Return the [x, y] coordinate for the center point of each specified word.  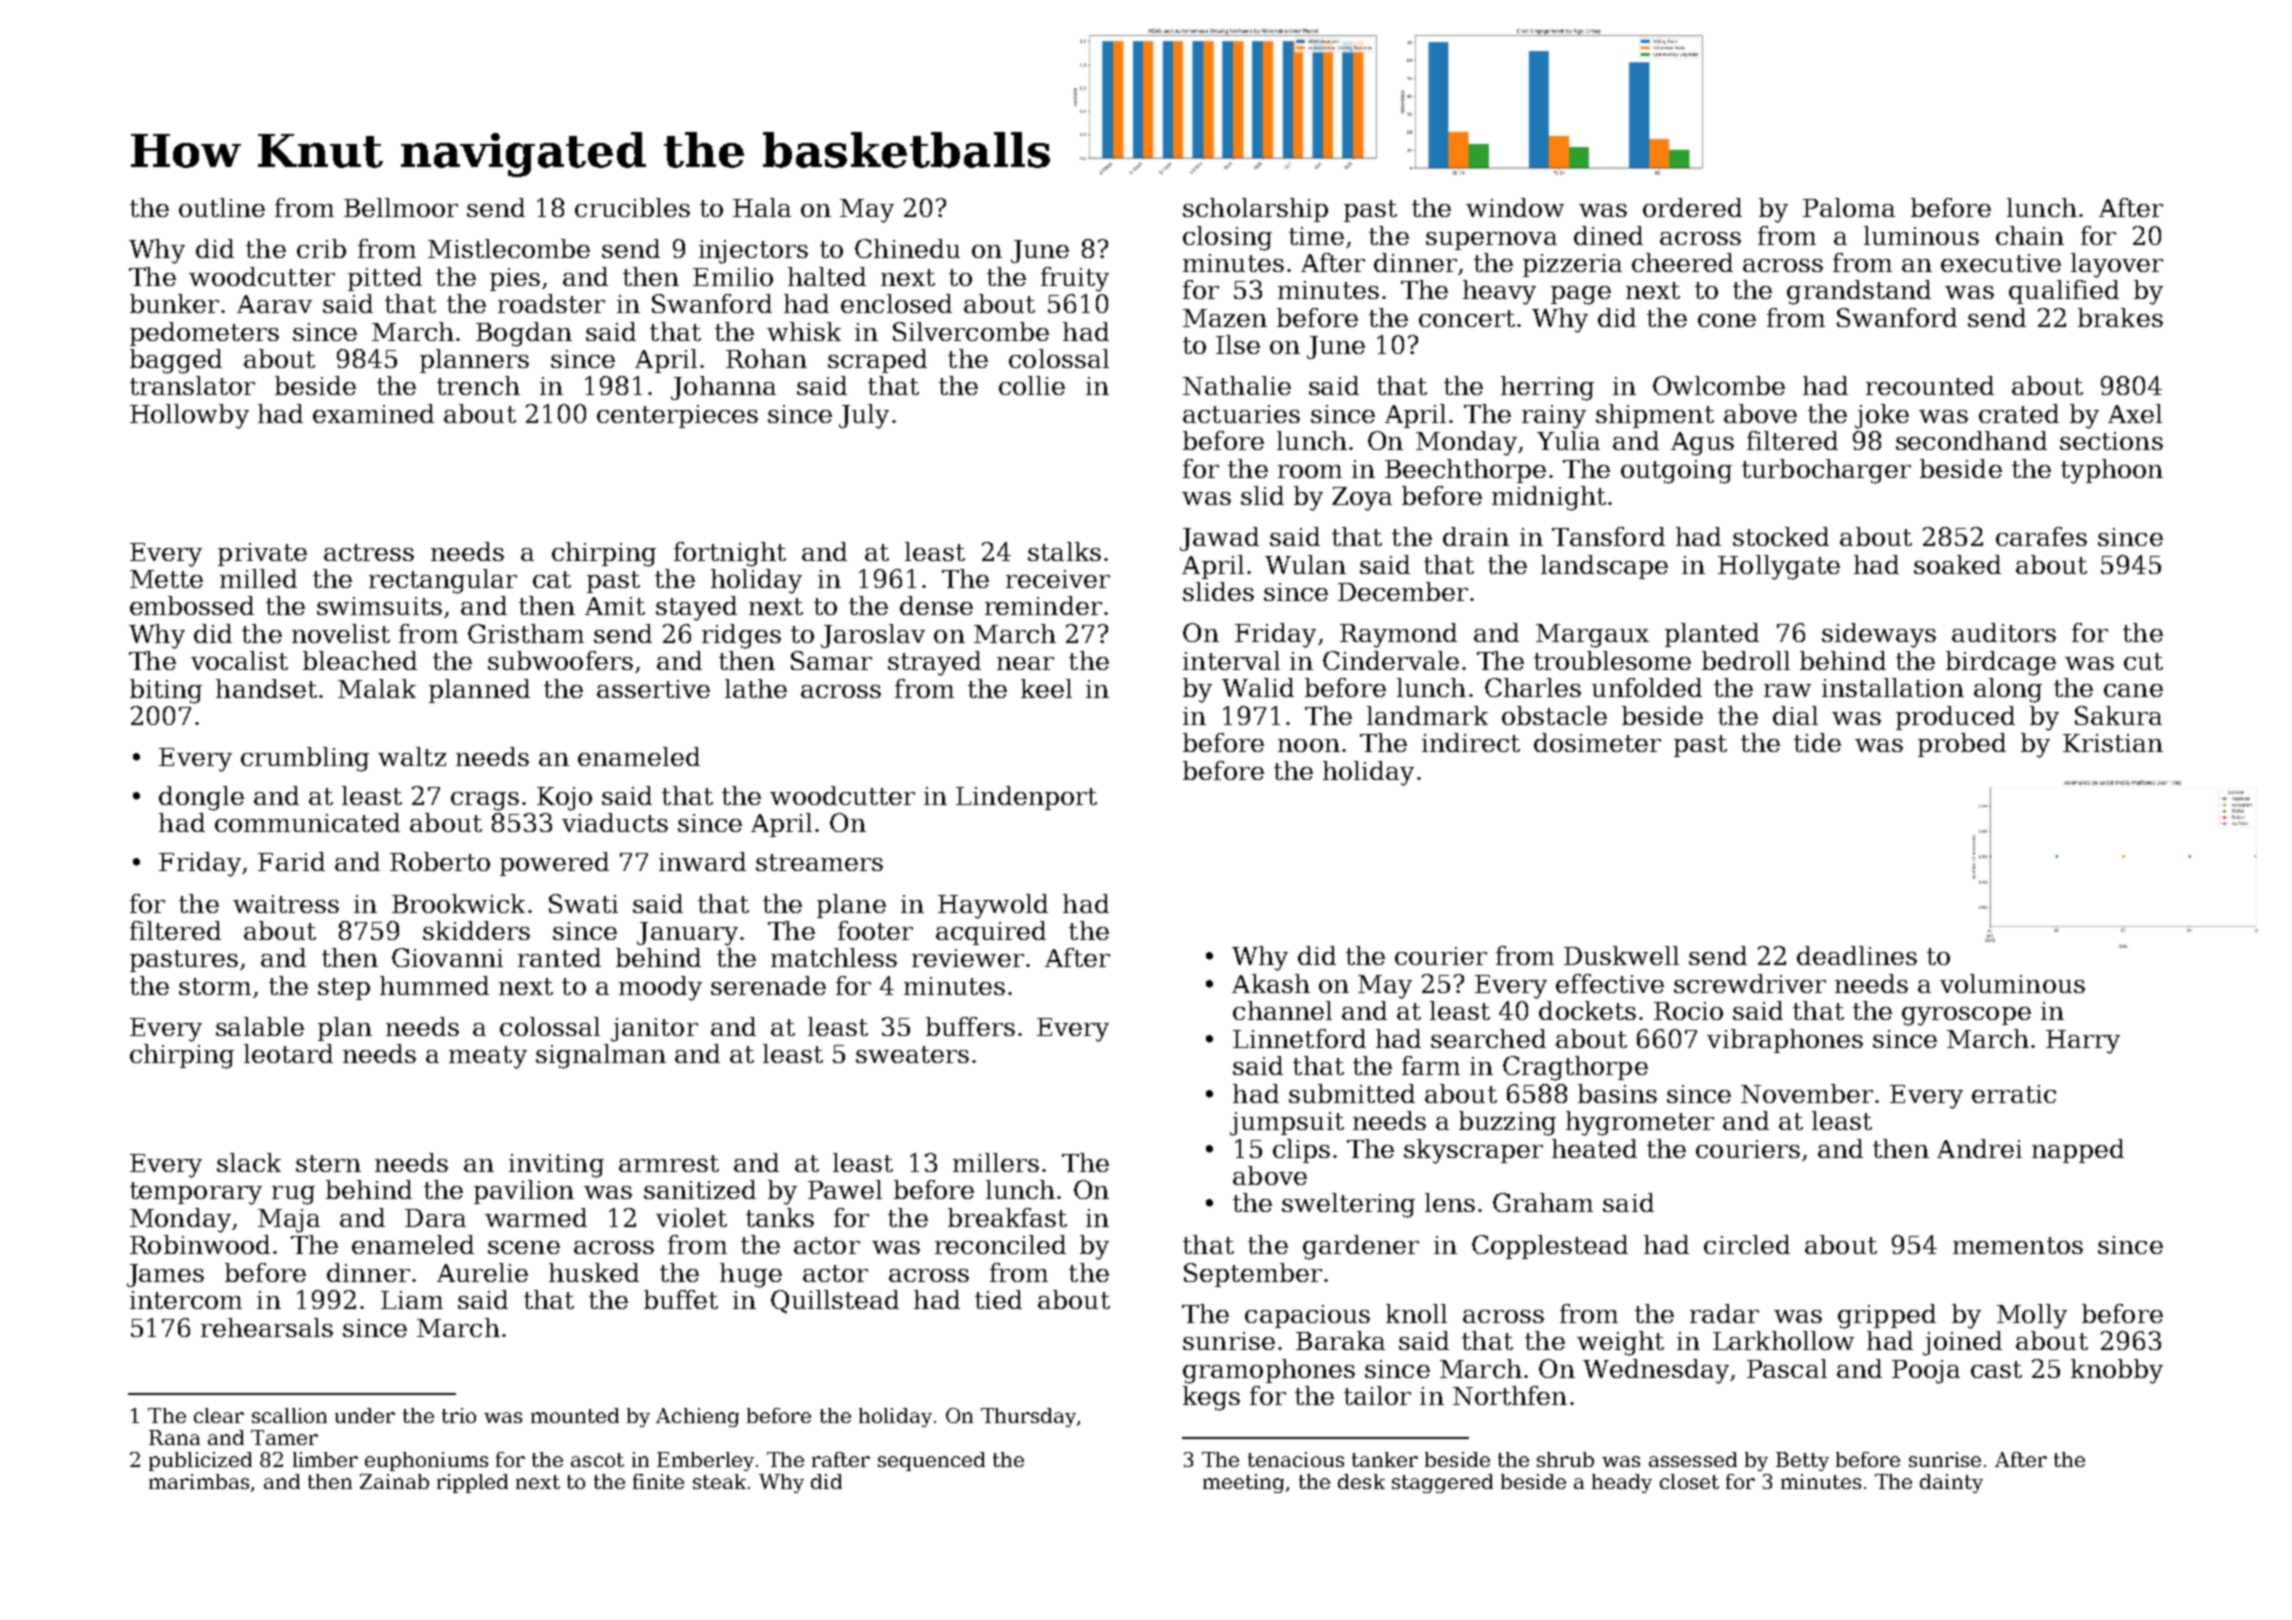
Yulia [1568, 440]
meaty [488, 1057]
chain [2030, 235]
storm [215, 986]
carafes [2041, 536]
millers [996, 1162]
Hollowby [189, 416]
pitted [385, 279]
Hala [762, 207]
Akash [1271, 983]
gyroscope [1966, 1016]
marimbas [199, 1481]
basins [1617, 1093]
